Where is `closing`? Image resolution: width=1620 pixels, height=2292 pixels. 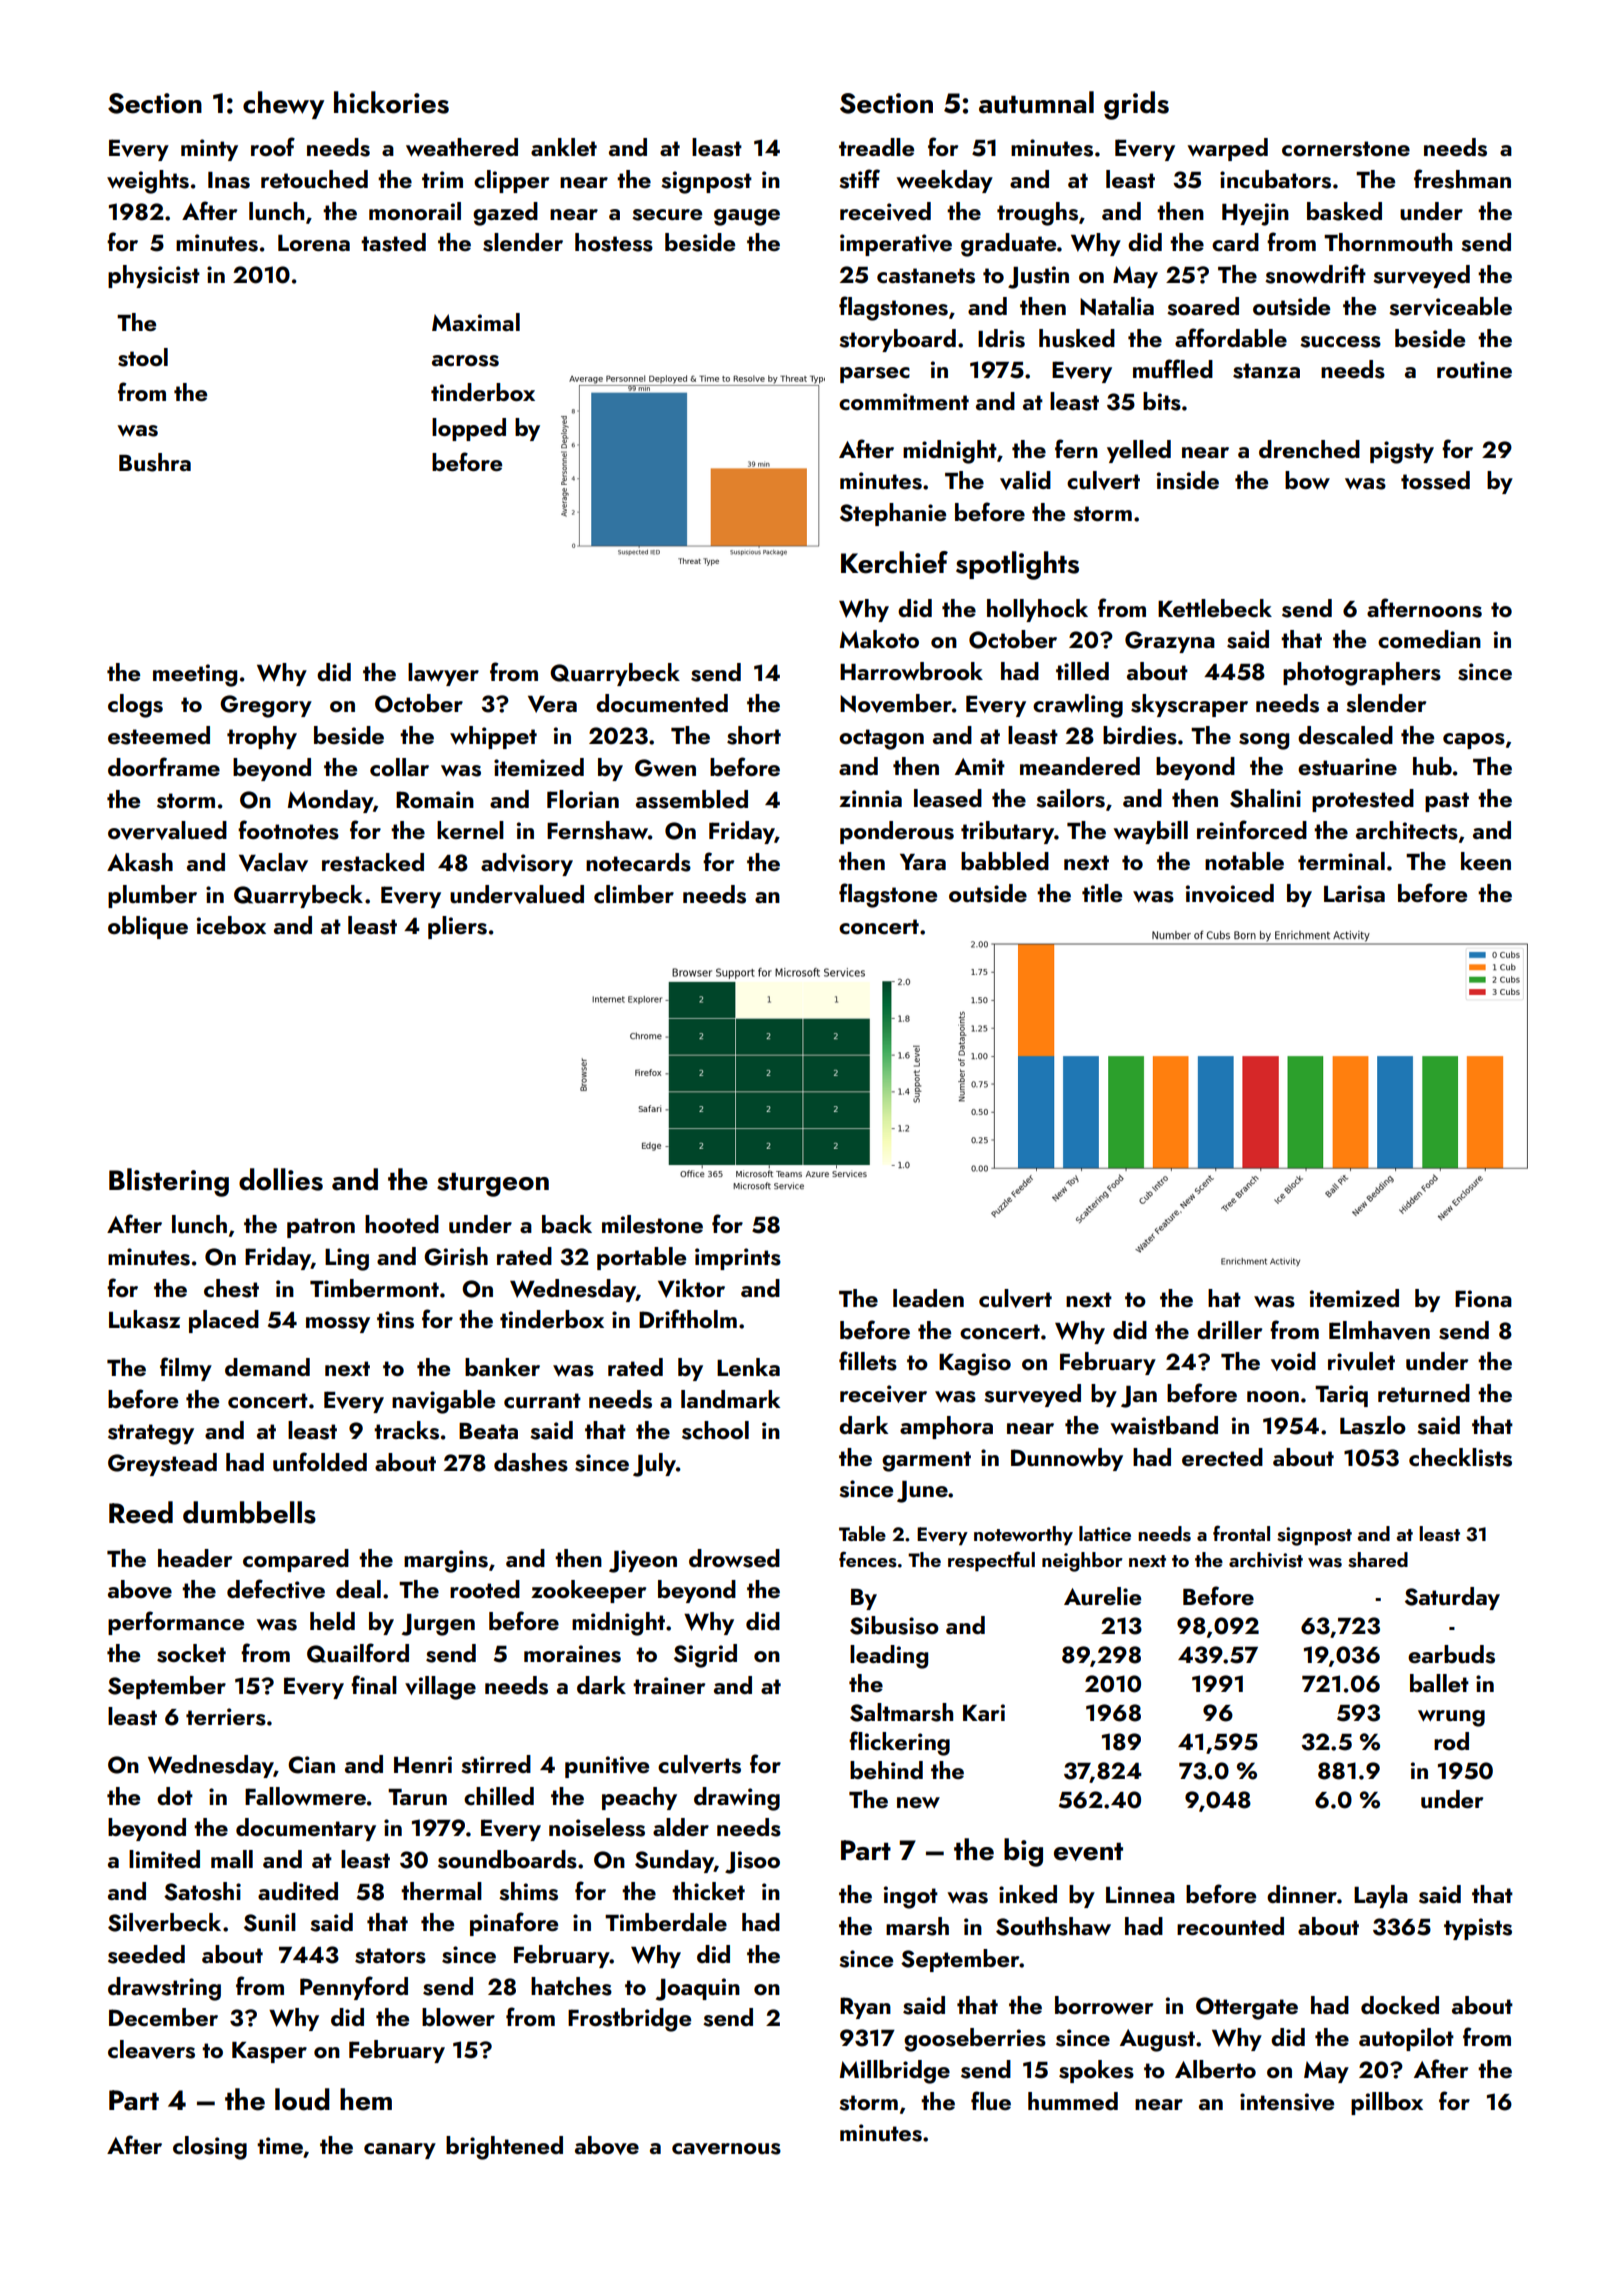
closing is located at coordinates (210, 2148).
